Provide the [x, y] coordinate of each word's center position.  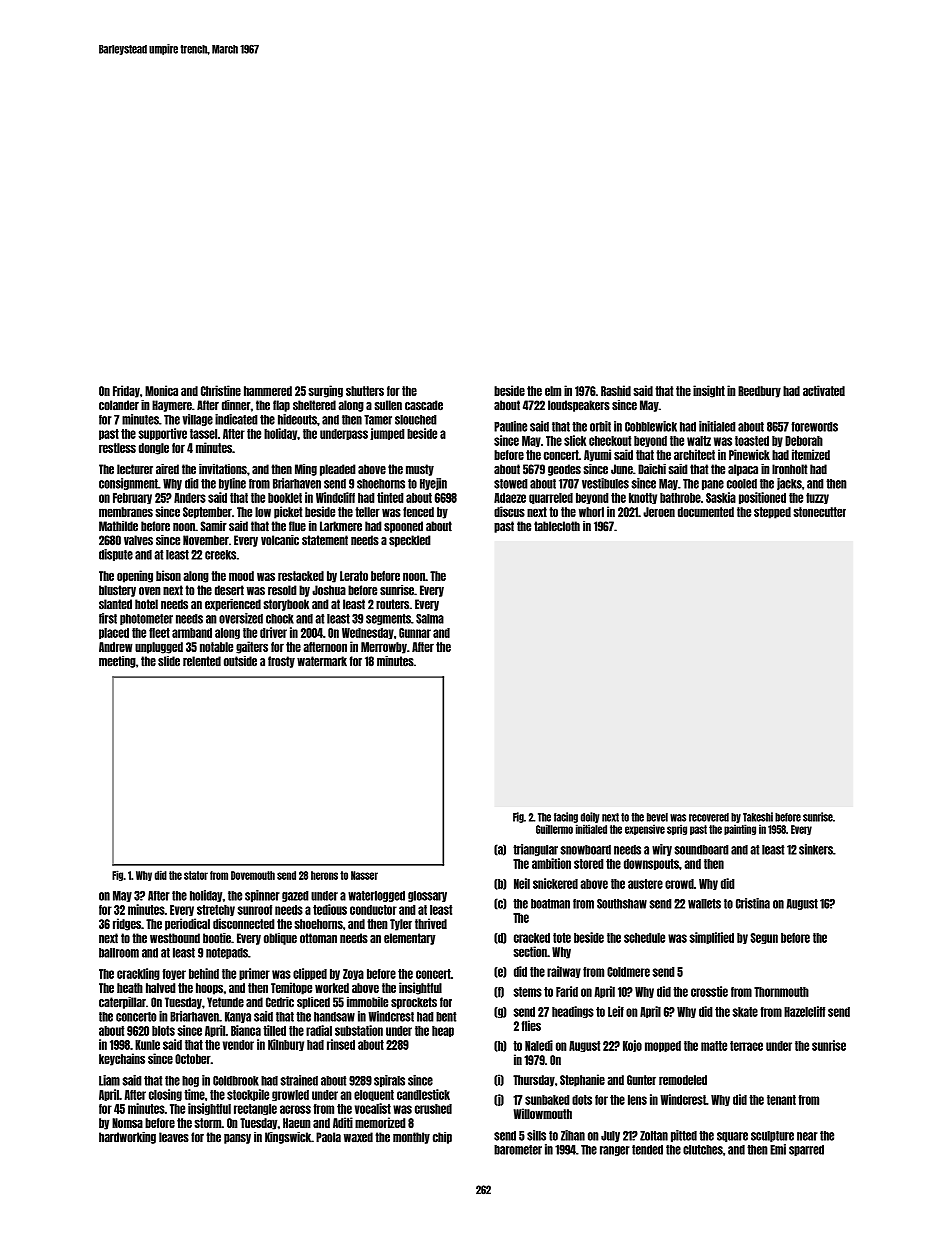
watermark [322, 661]
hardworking [127, 1138]
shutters [365, 391]
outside [240, 661]
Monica [161, 390]
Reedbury [759, 392]
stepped [772, 513]
